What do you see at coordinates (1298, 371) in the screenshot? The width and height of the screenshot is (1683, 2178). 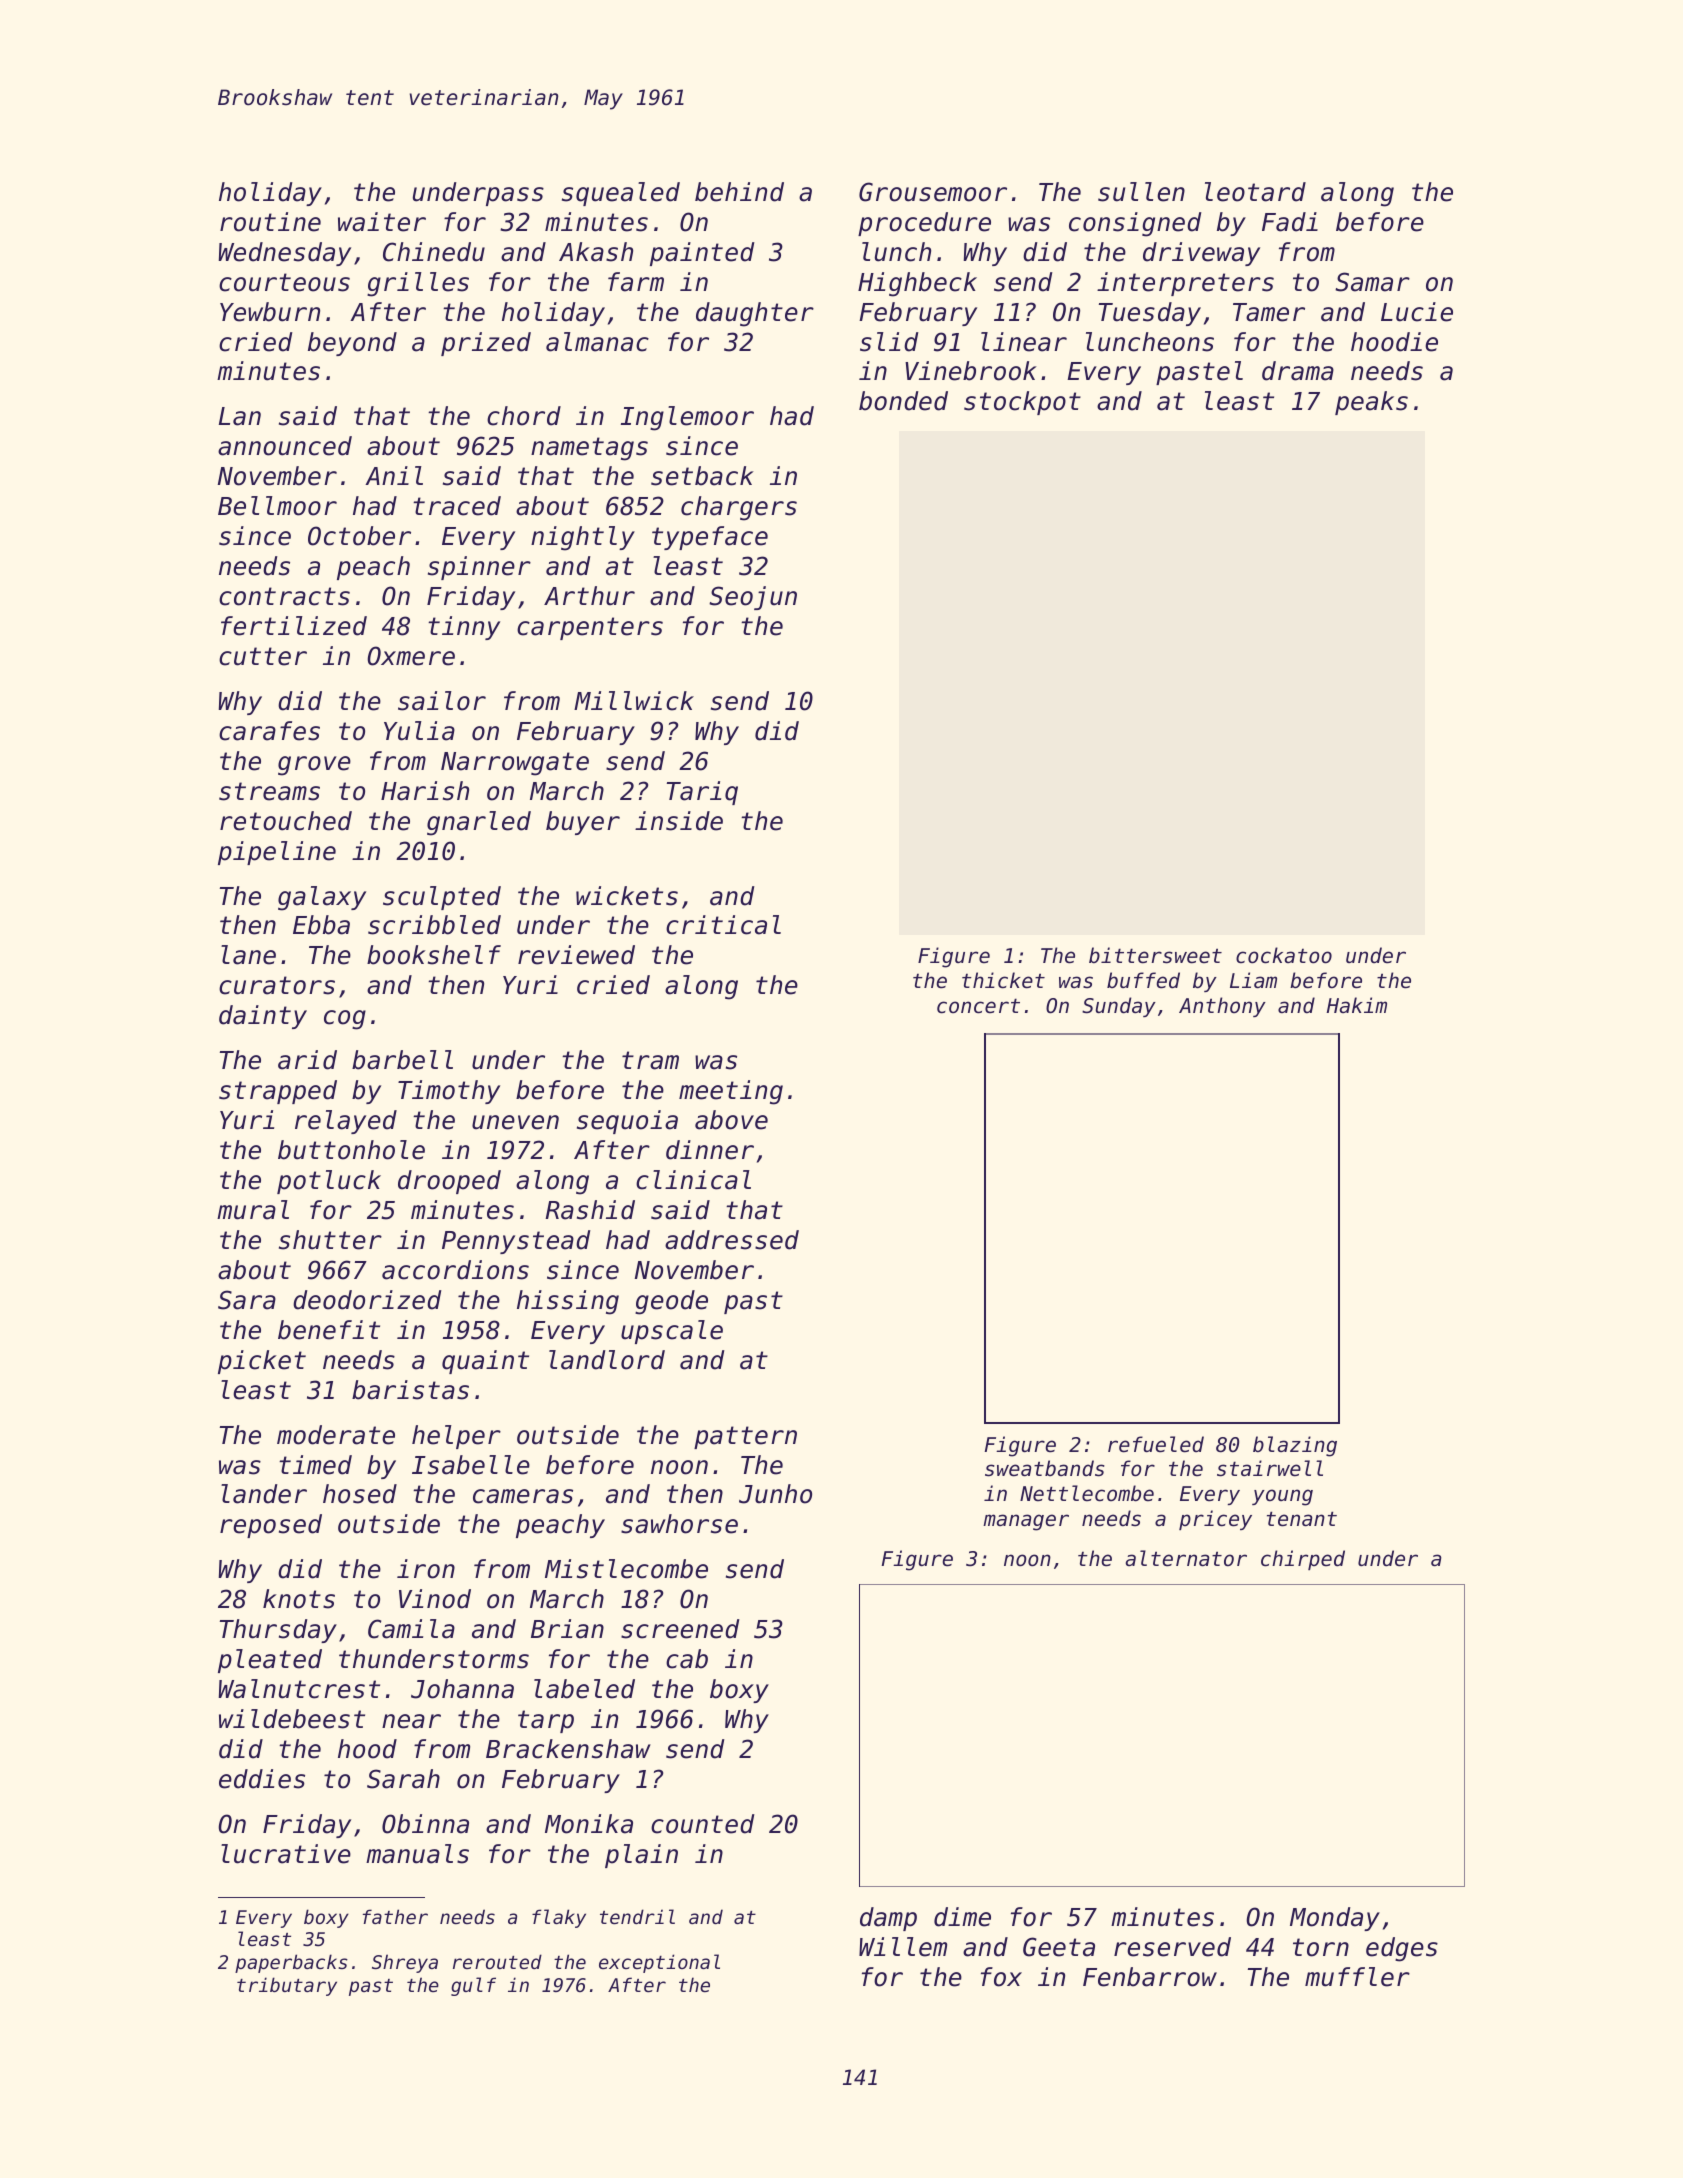 I see `drama` at bounding box center [1298, 371].
